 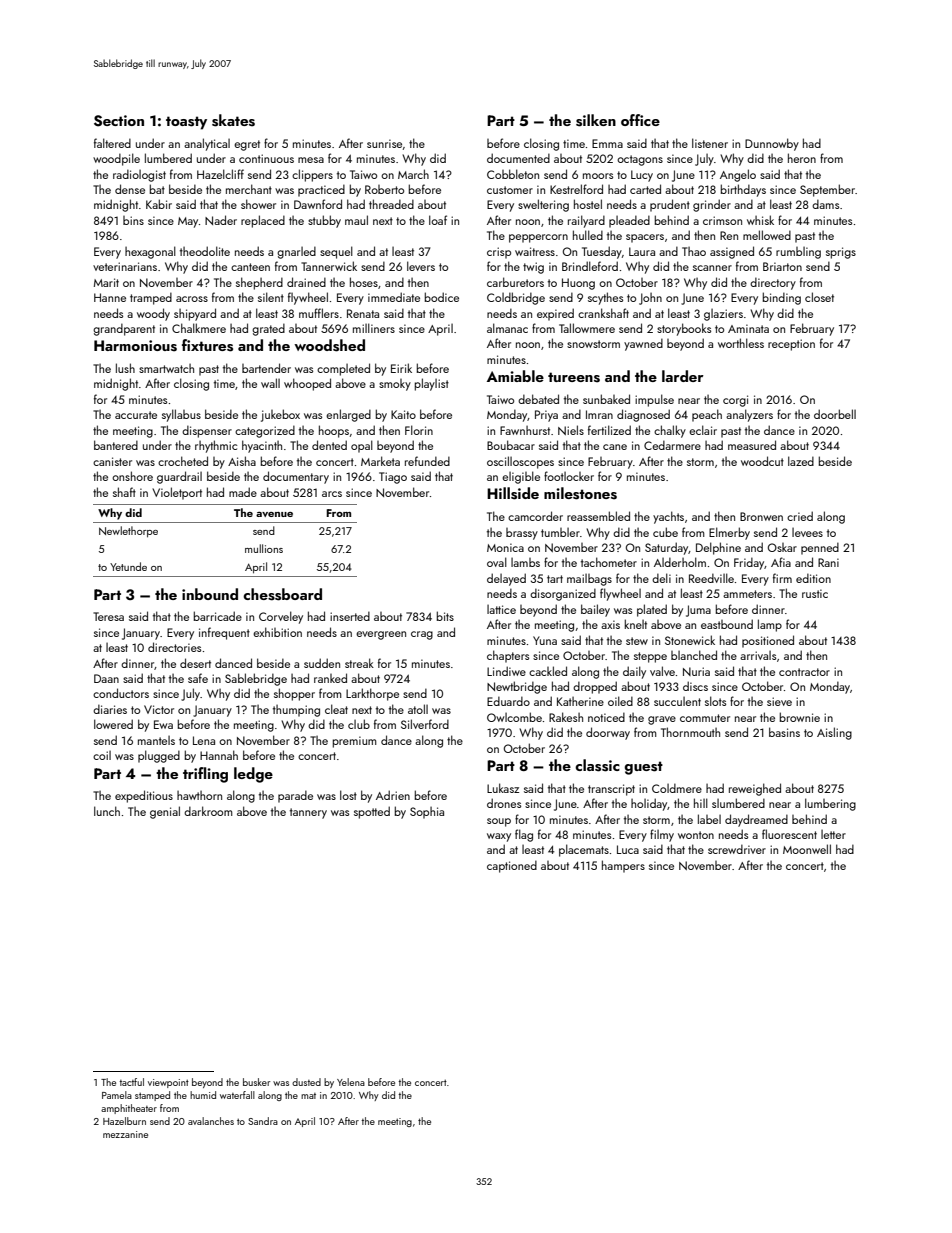 I want to click on thumping, so click(x=296, y=711).
